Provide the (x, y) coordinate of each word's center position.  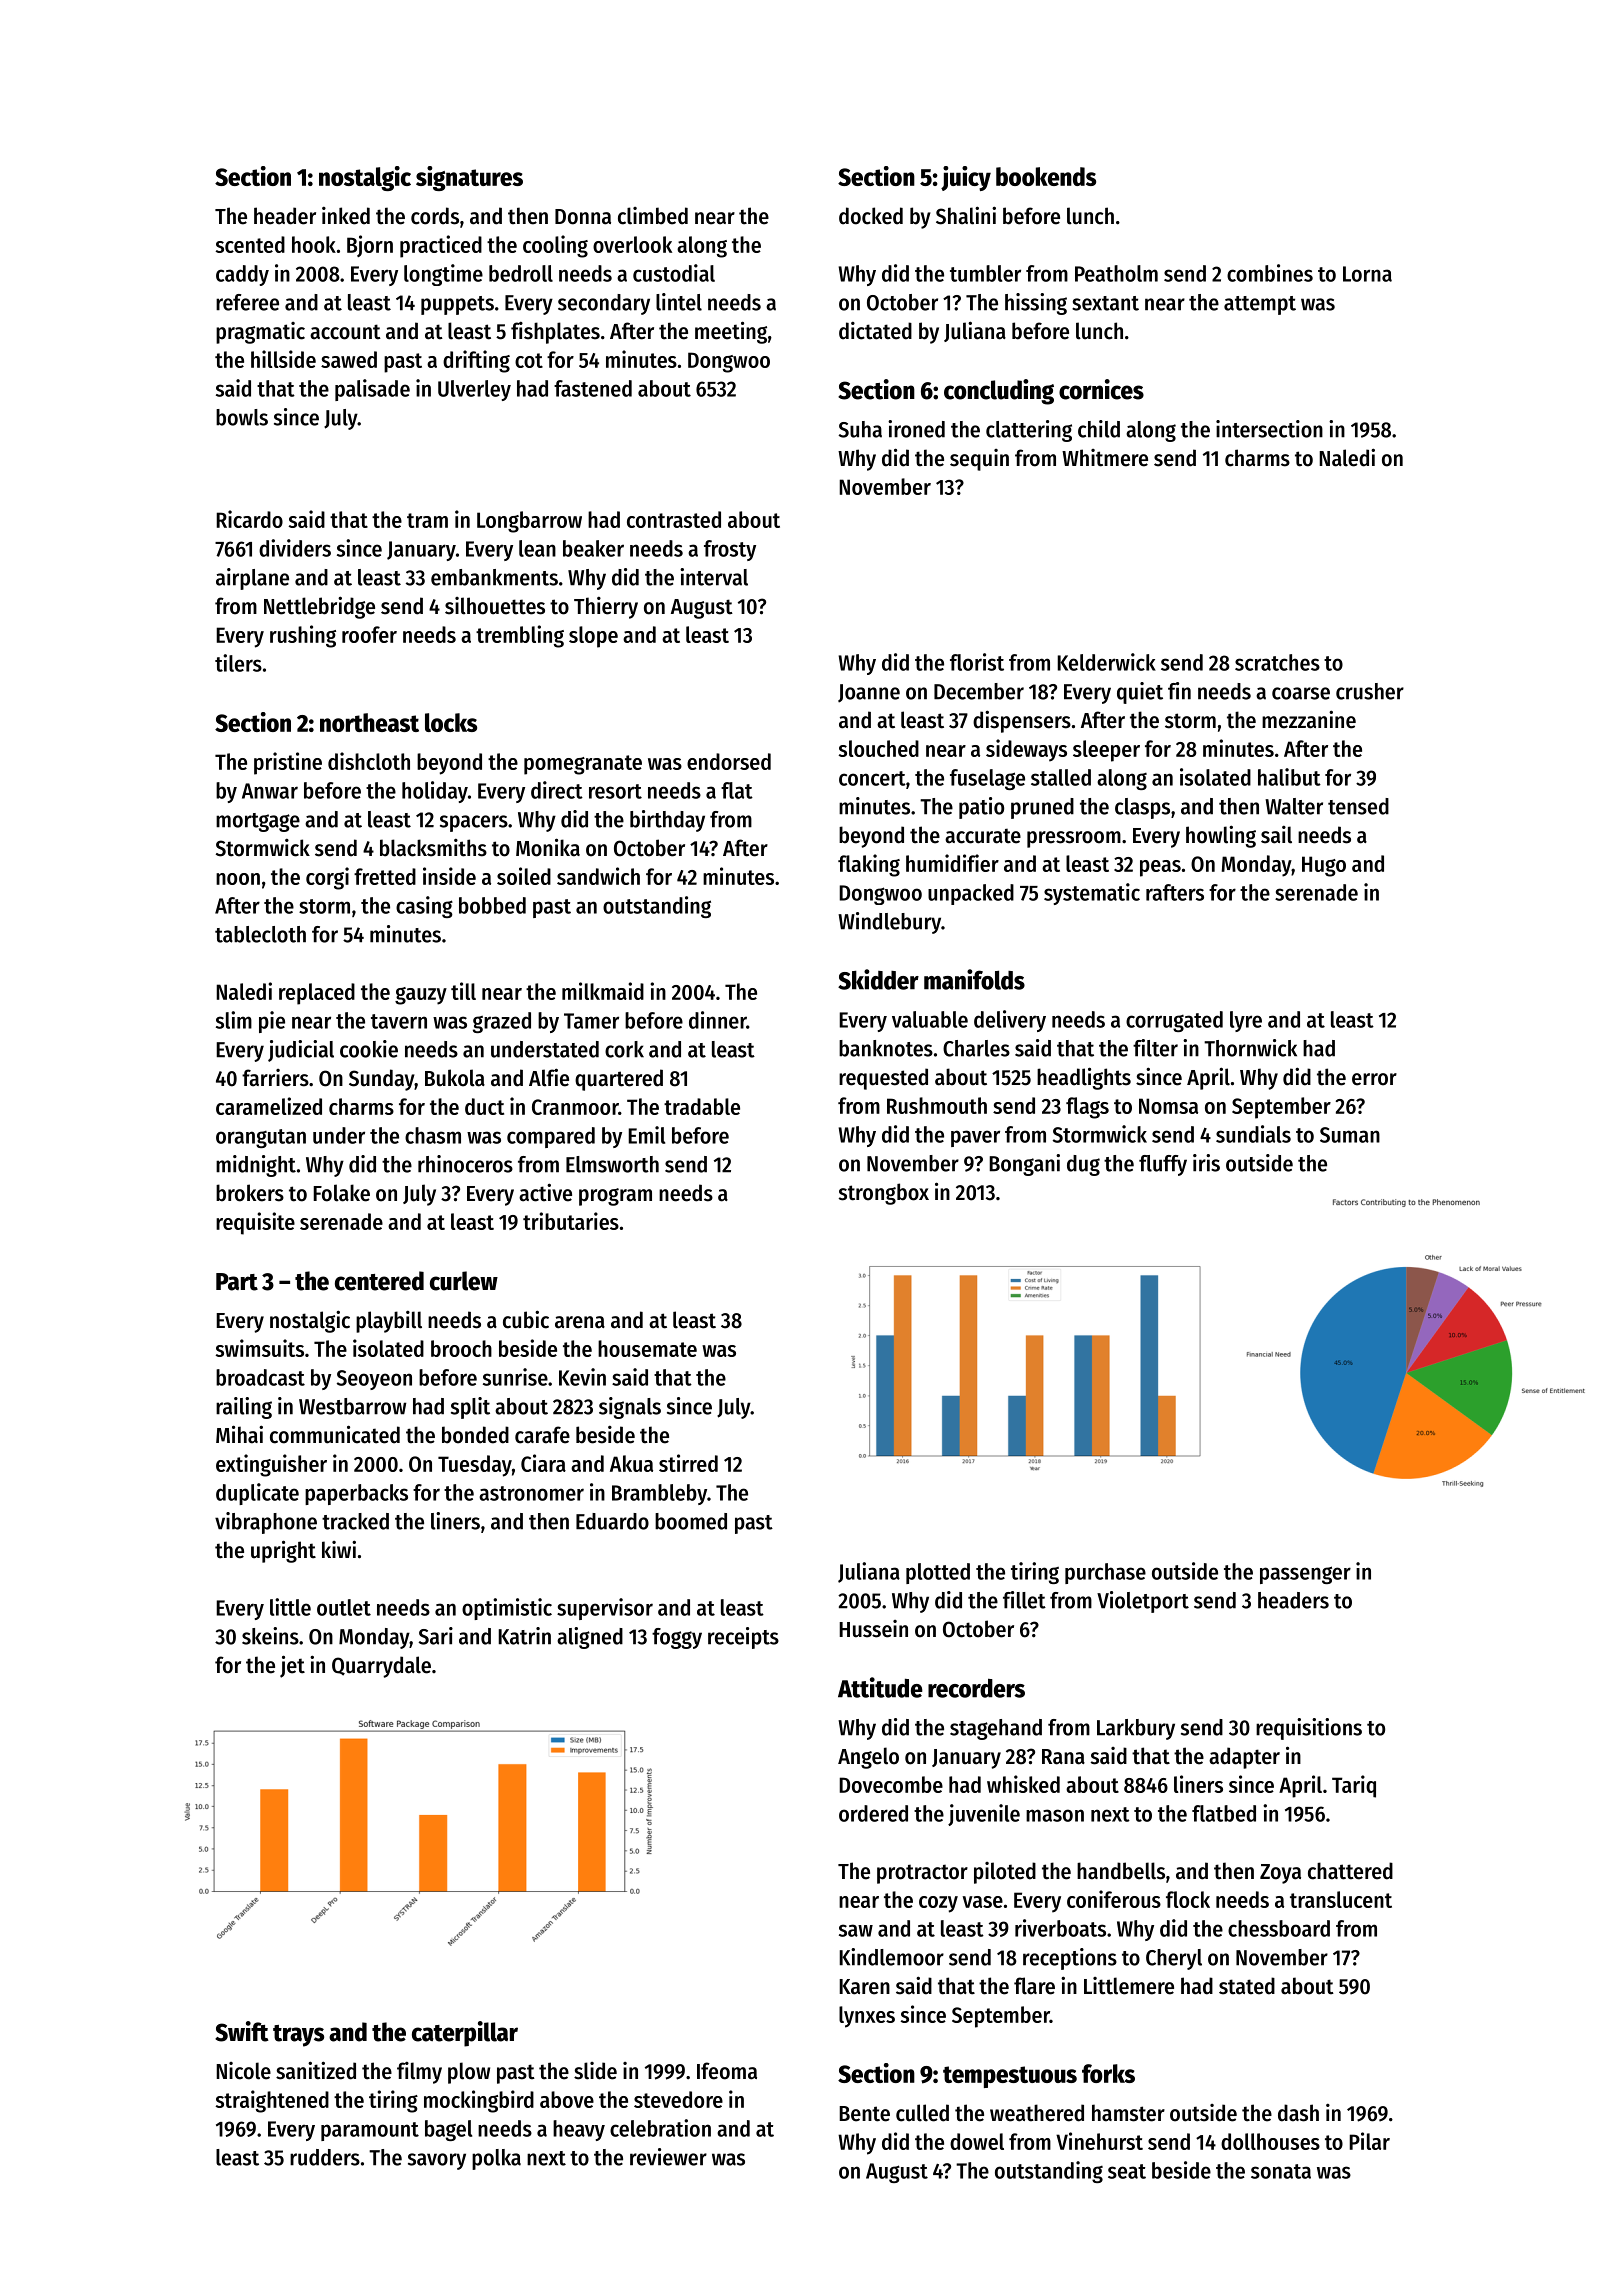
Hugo (1324, 866)
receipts (743, 1638)
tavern (399, 1021)
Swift (242, 2031)
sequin (979, 460)
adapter (1244, 1758)
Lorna (1367, 274)
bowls (242, 417)
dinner (718, 1020)
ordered (873, 1813)
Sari (435, 1636)
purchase (1105, 1573)
